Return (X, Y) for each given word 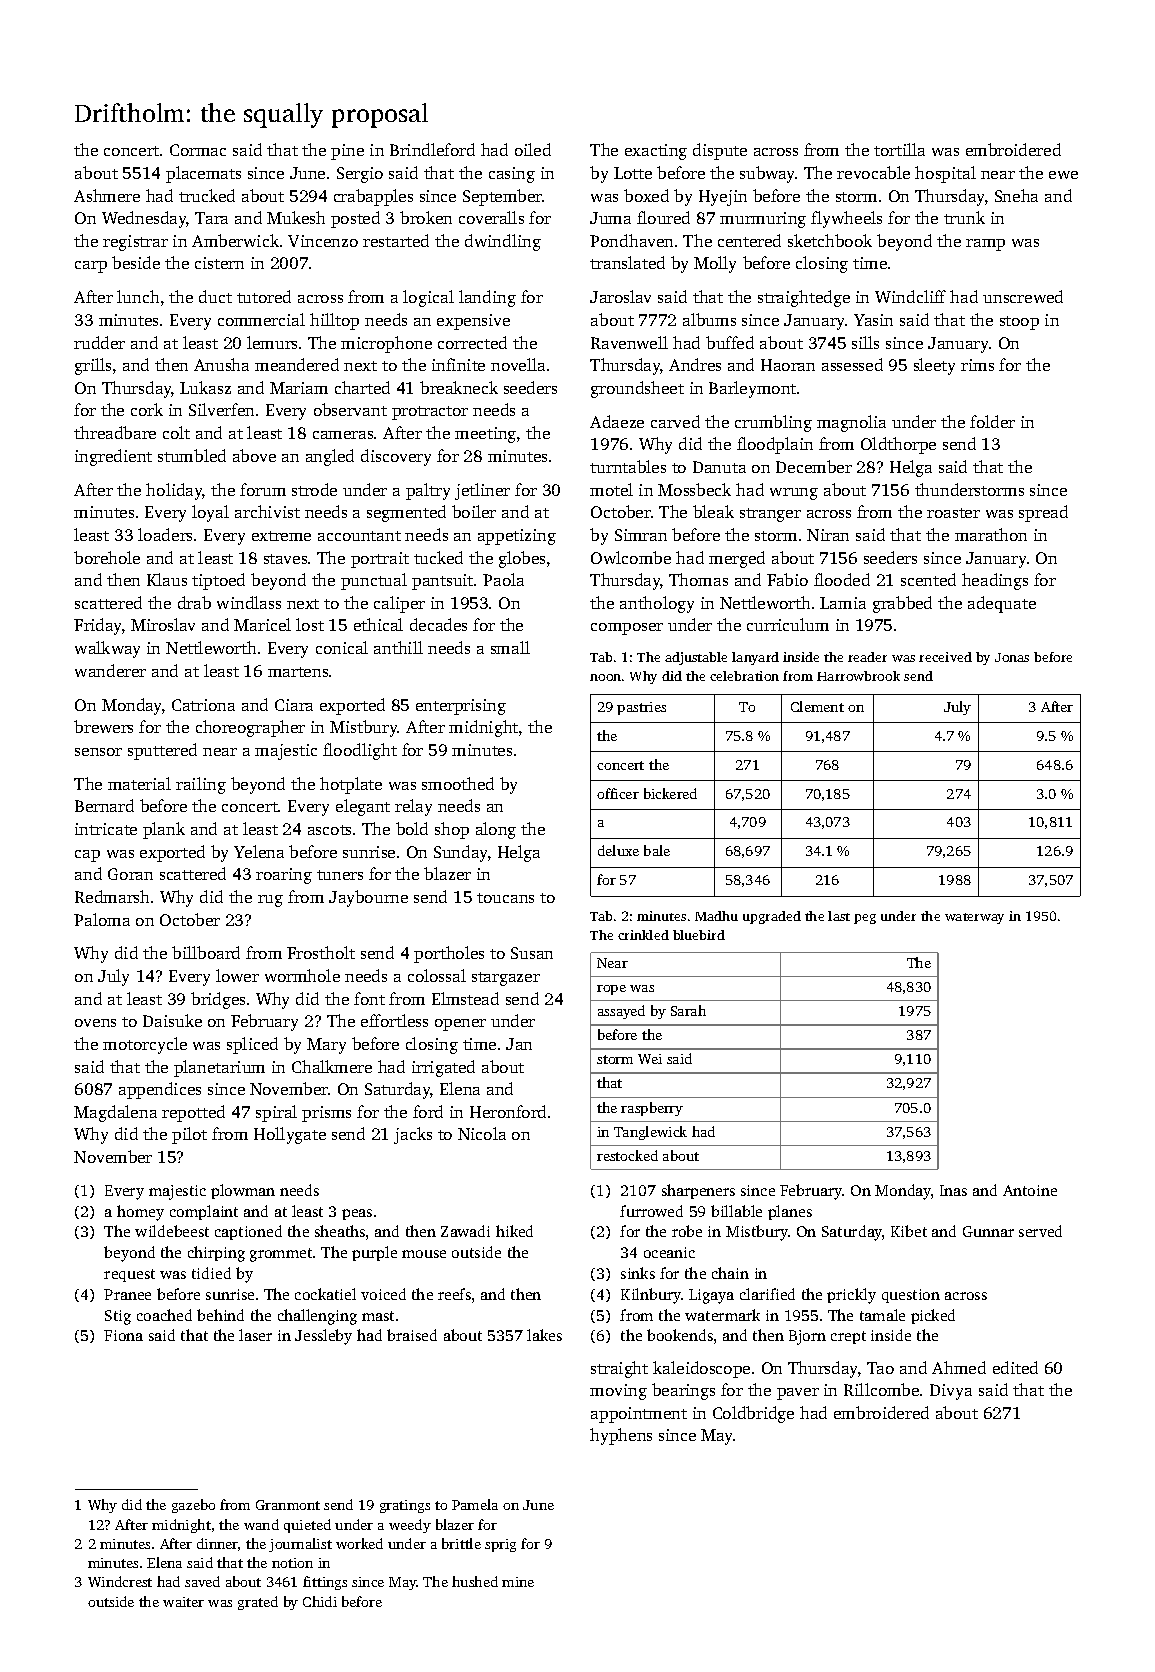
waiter (183, 1602)
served (1040, 1231)
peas (357, 1214)
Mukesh (296, 217)
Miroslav (163, 624)
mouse (424, 1254)
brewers (103, 726)
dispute (720, 151)
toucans (505, 898)
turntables (628, 466)
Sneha (1016, 195)
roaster (953, 513)
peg (865, 919)
